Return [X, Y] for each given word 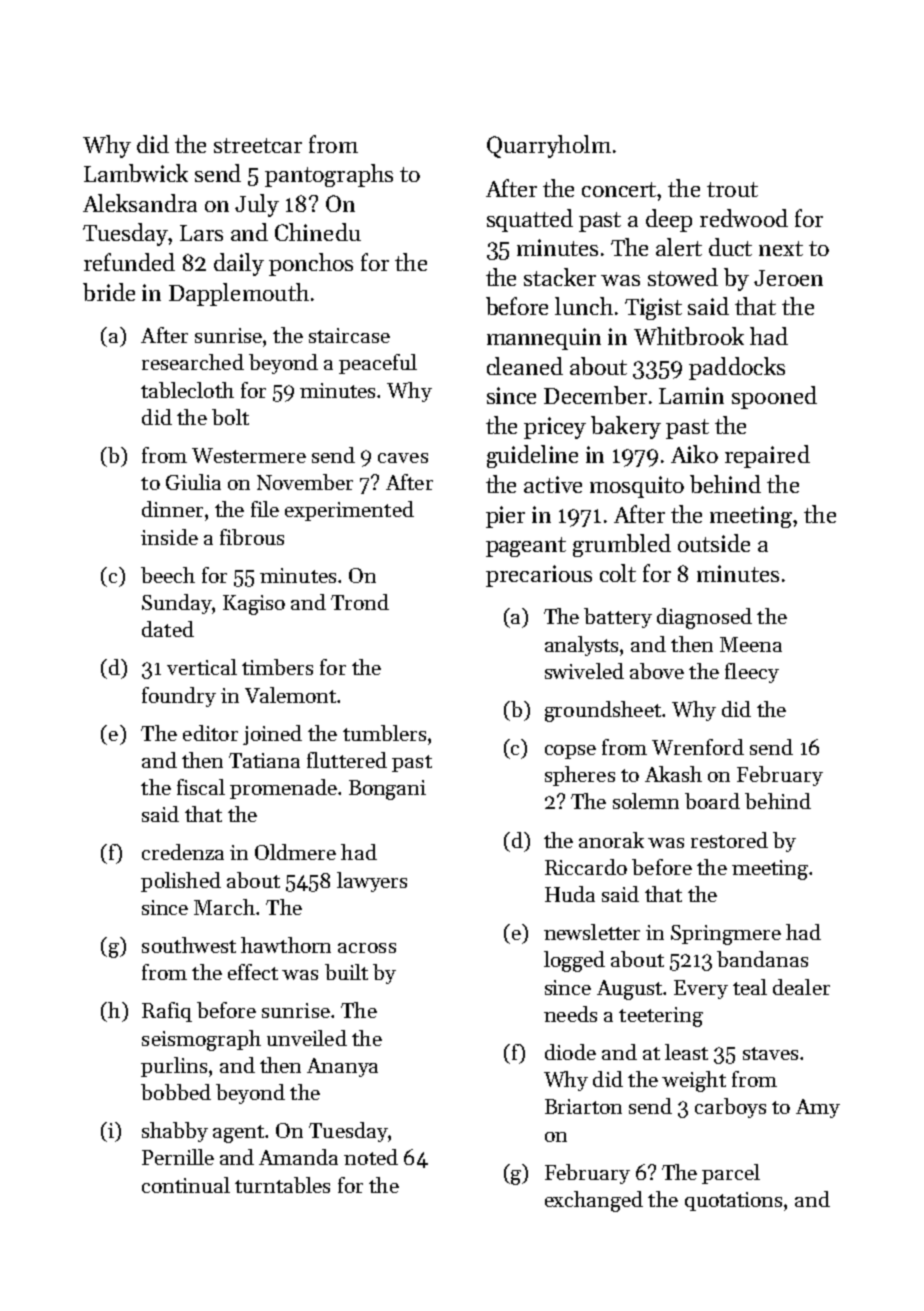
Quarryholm [549, 146]
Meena [751, 644]
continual [186, 1185]
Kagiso [254, 605]
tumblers [384, 733]
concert [619, 189]
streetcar [258, 145]
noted [371, 1157]
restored [729, 840]
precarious [539, 576]
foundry [179, 697]
